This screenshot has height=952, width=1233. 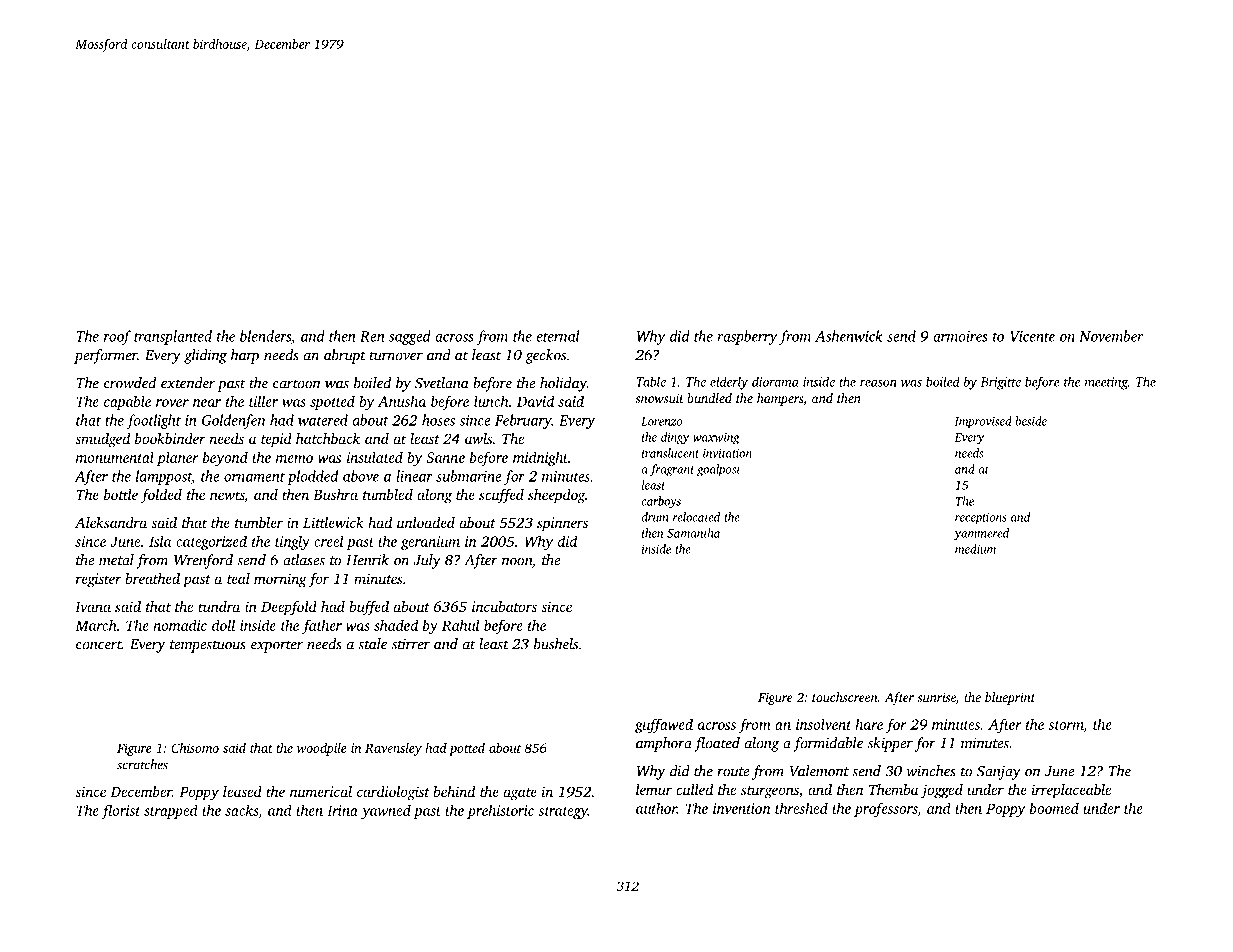 I want to click on Improvised, so click(x=983, y=422).
